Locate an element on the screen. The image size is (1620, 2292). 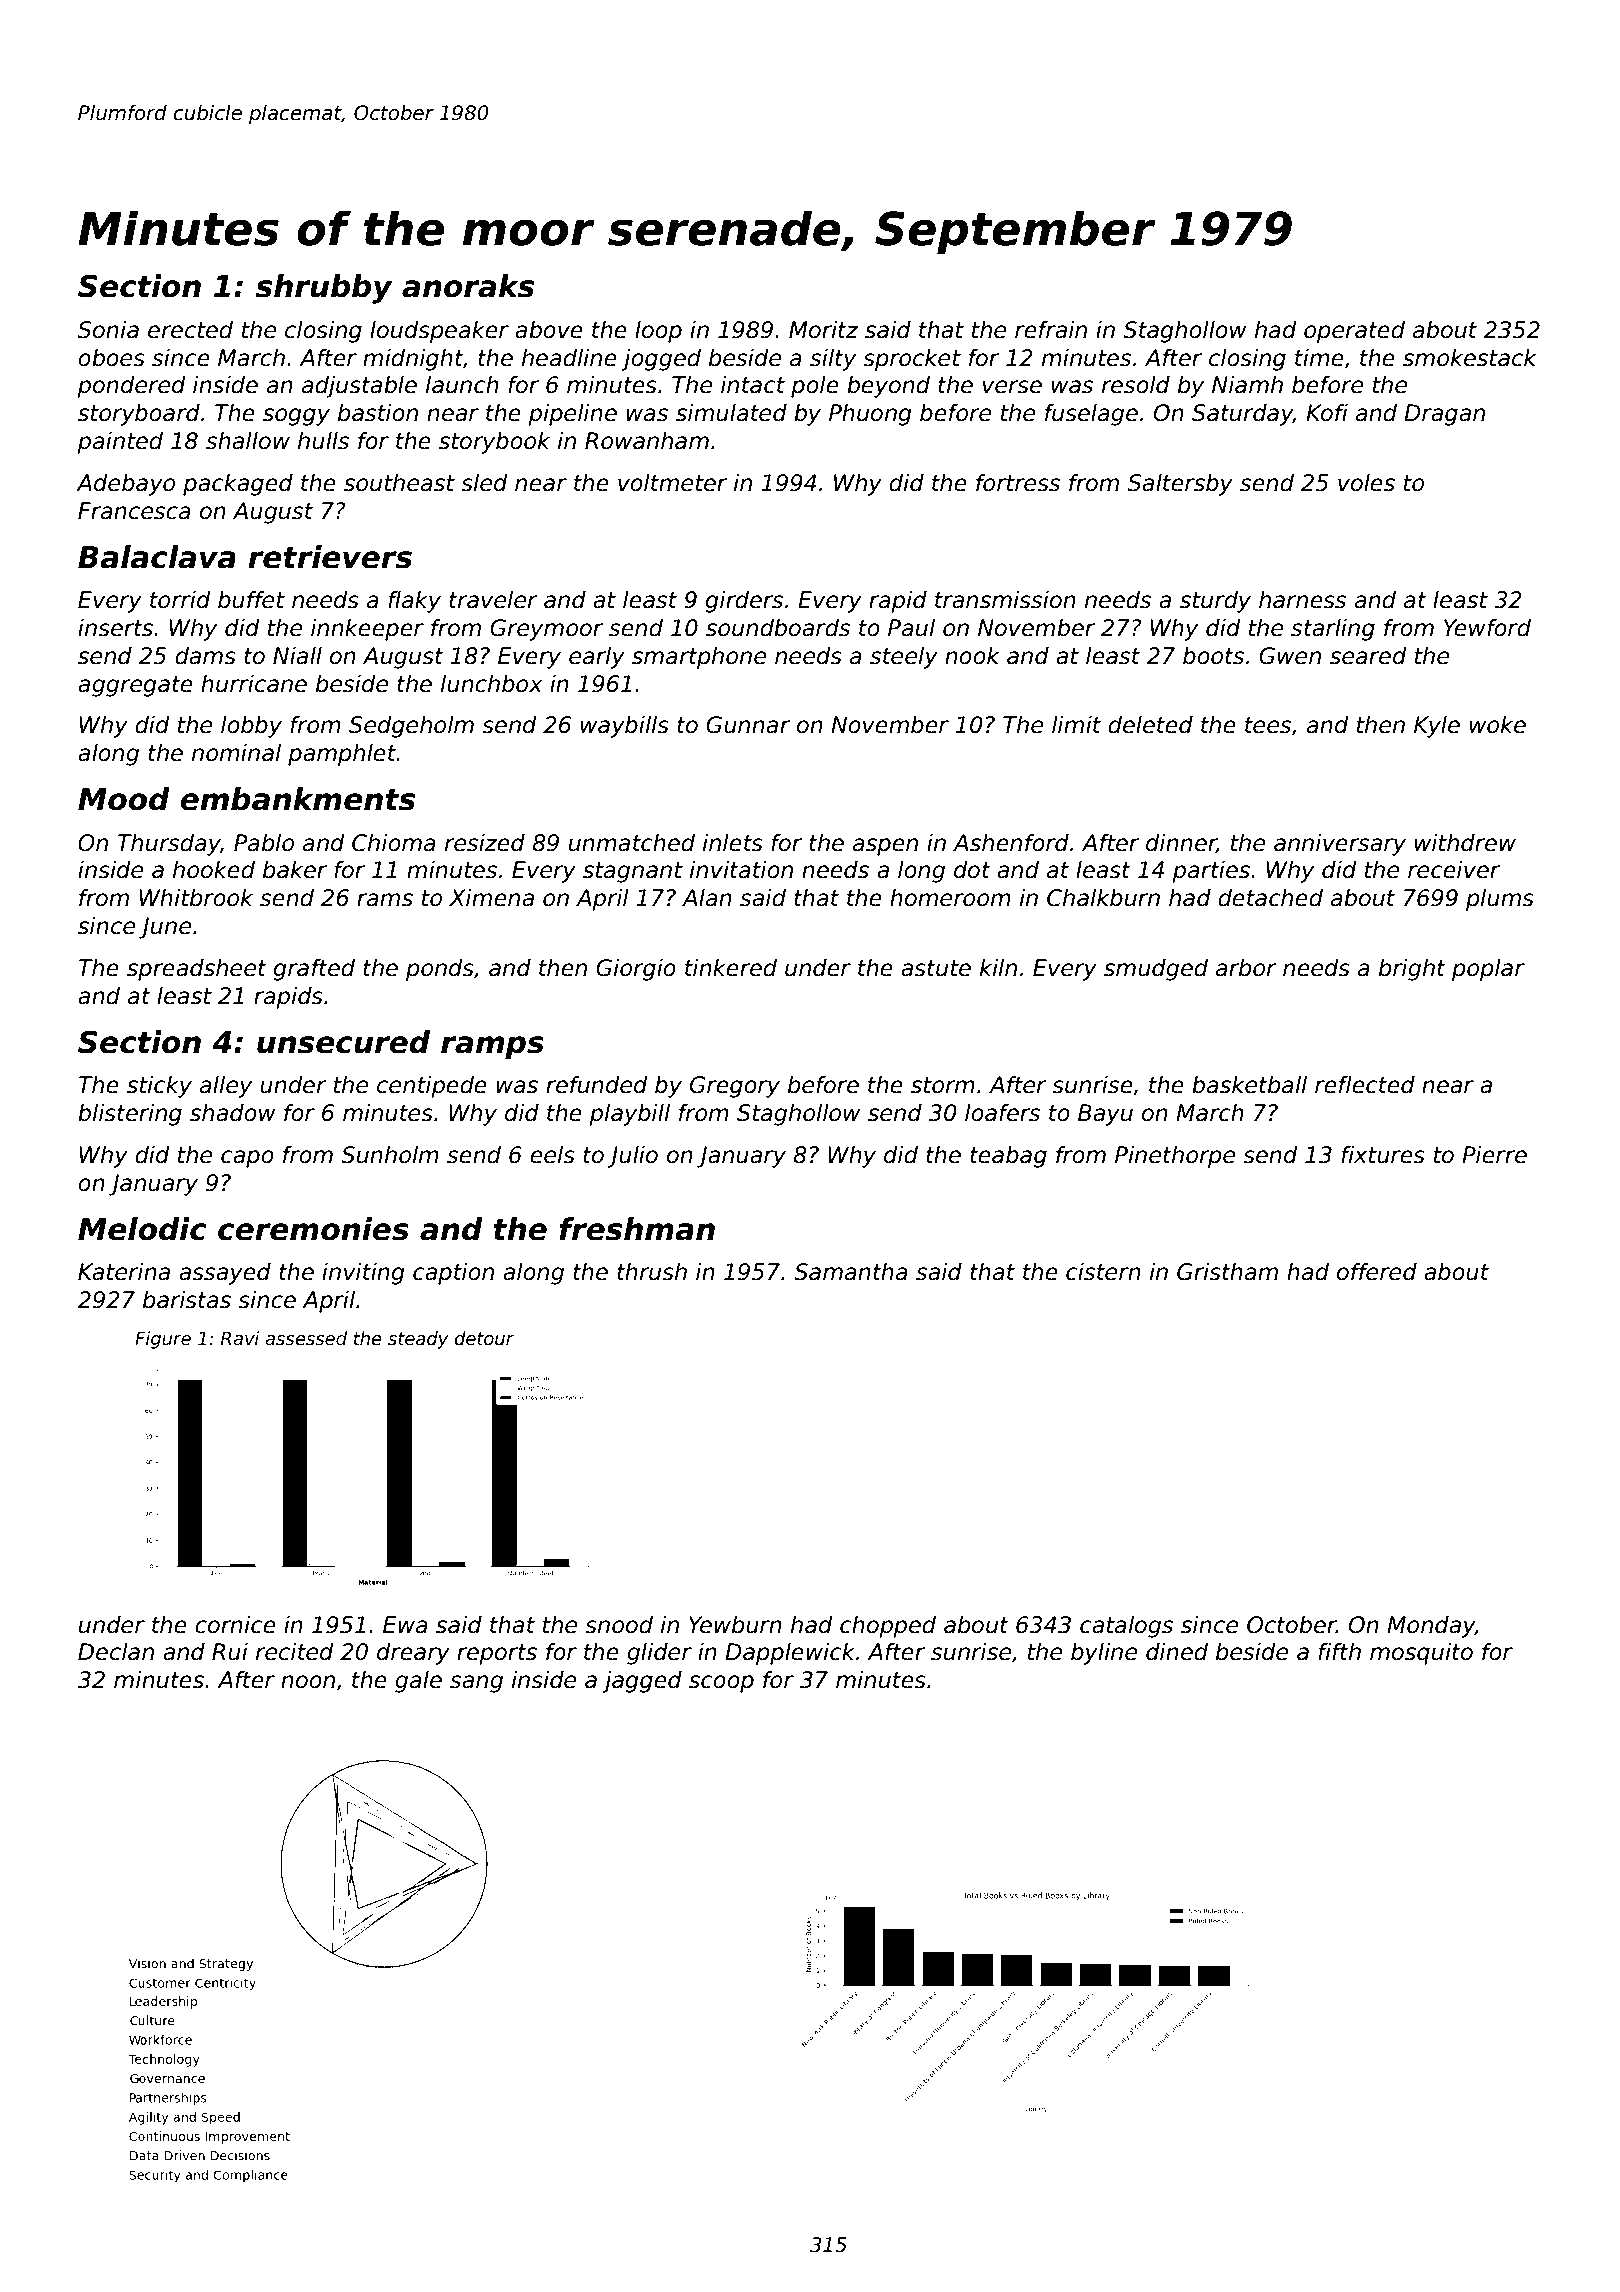
Yewburn is located at coordinates (735, 1625).
